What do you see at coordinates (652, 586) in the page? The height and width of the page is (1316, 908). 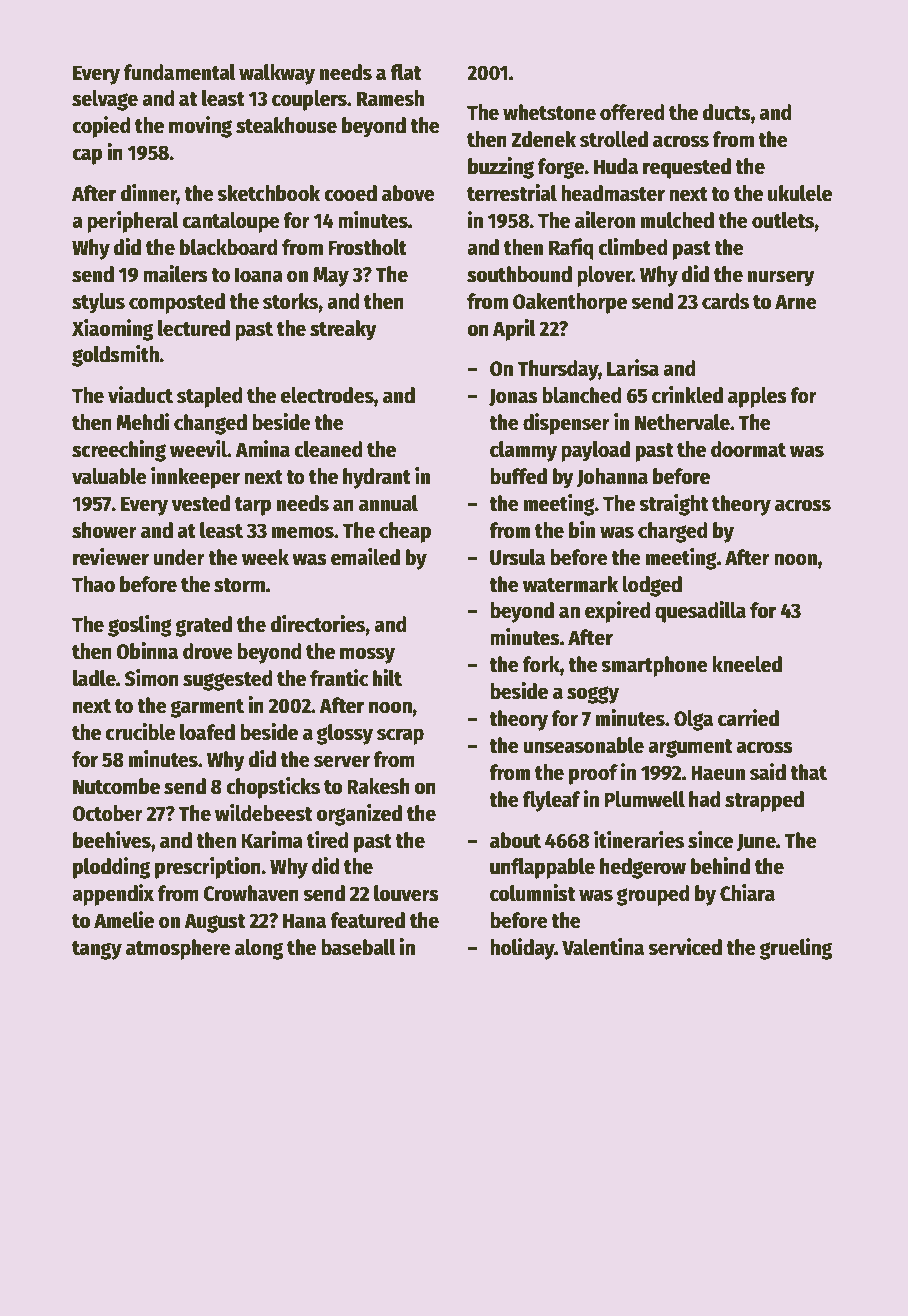 I see `lodged` at bounding box center [652, 586].
